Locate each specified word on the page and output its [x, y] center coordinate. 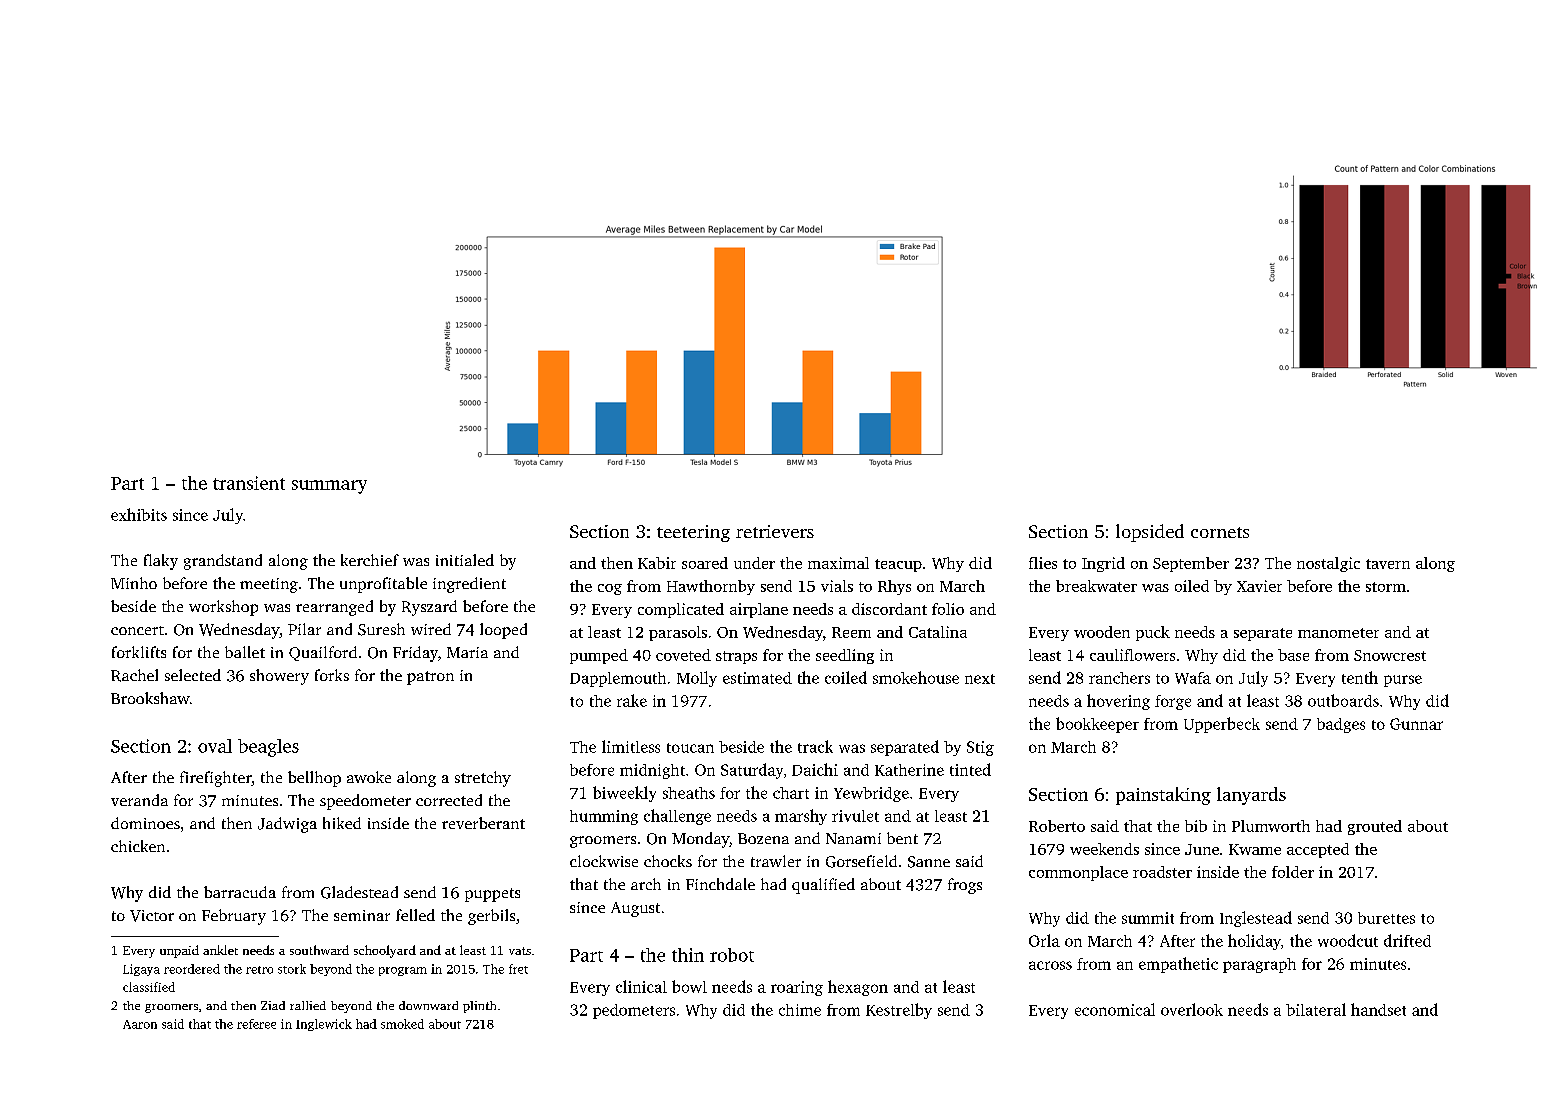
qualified [823, 886]
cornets [1220, 532]
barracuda [240, 892]
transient [249, 483]
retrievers [775, 531]
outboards [1343, 700]
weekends [1104, 849]
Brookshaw [150, 698]
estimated [757, 678]
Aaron [140, 1024]
